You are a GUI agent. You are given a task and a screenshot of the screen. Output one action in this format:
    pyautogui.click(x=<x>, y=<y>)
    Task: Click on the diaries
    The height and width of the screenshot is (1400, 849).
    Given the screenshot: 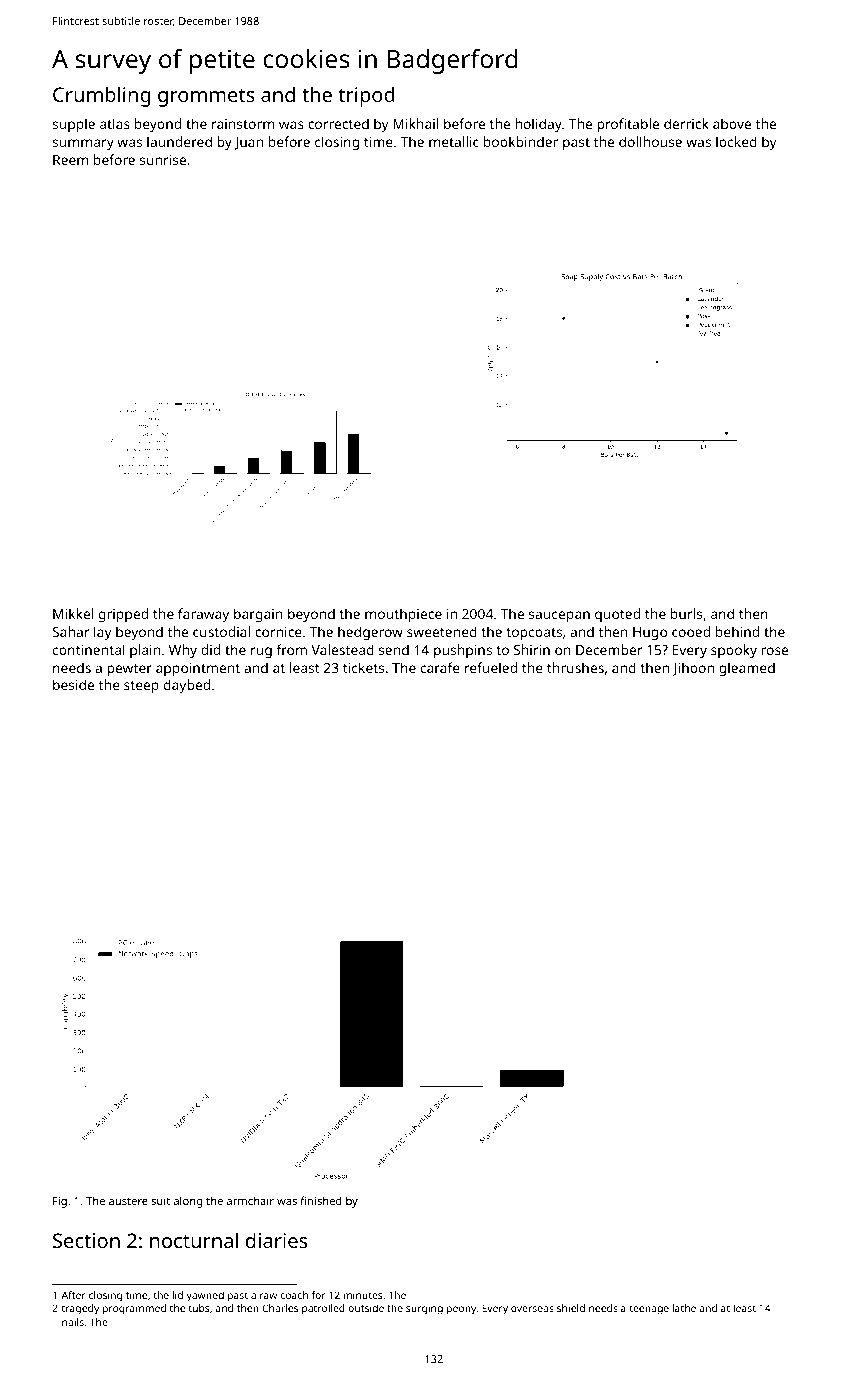 What is the action you would take?
    pyautogui.click(x=276, y=1240)
